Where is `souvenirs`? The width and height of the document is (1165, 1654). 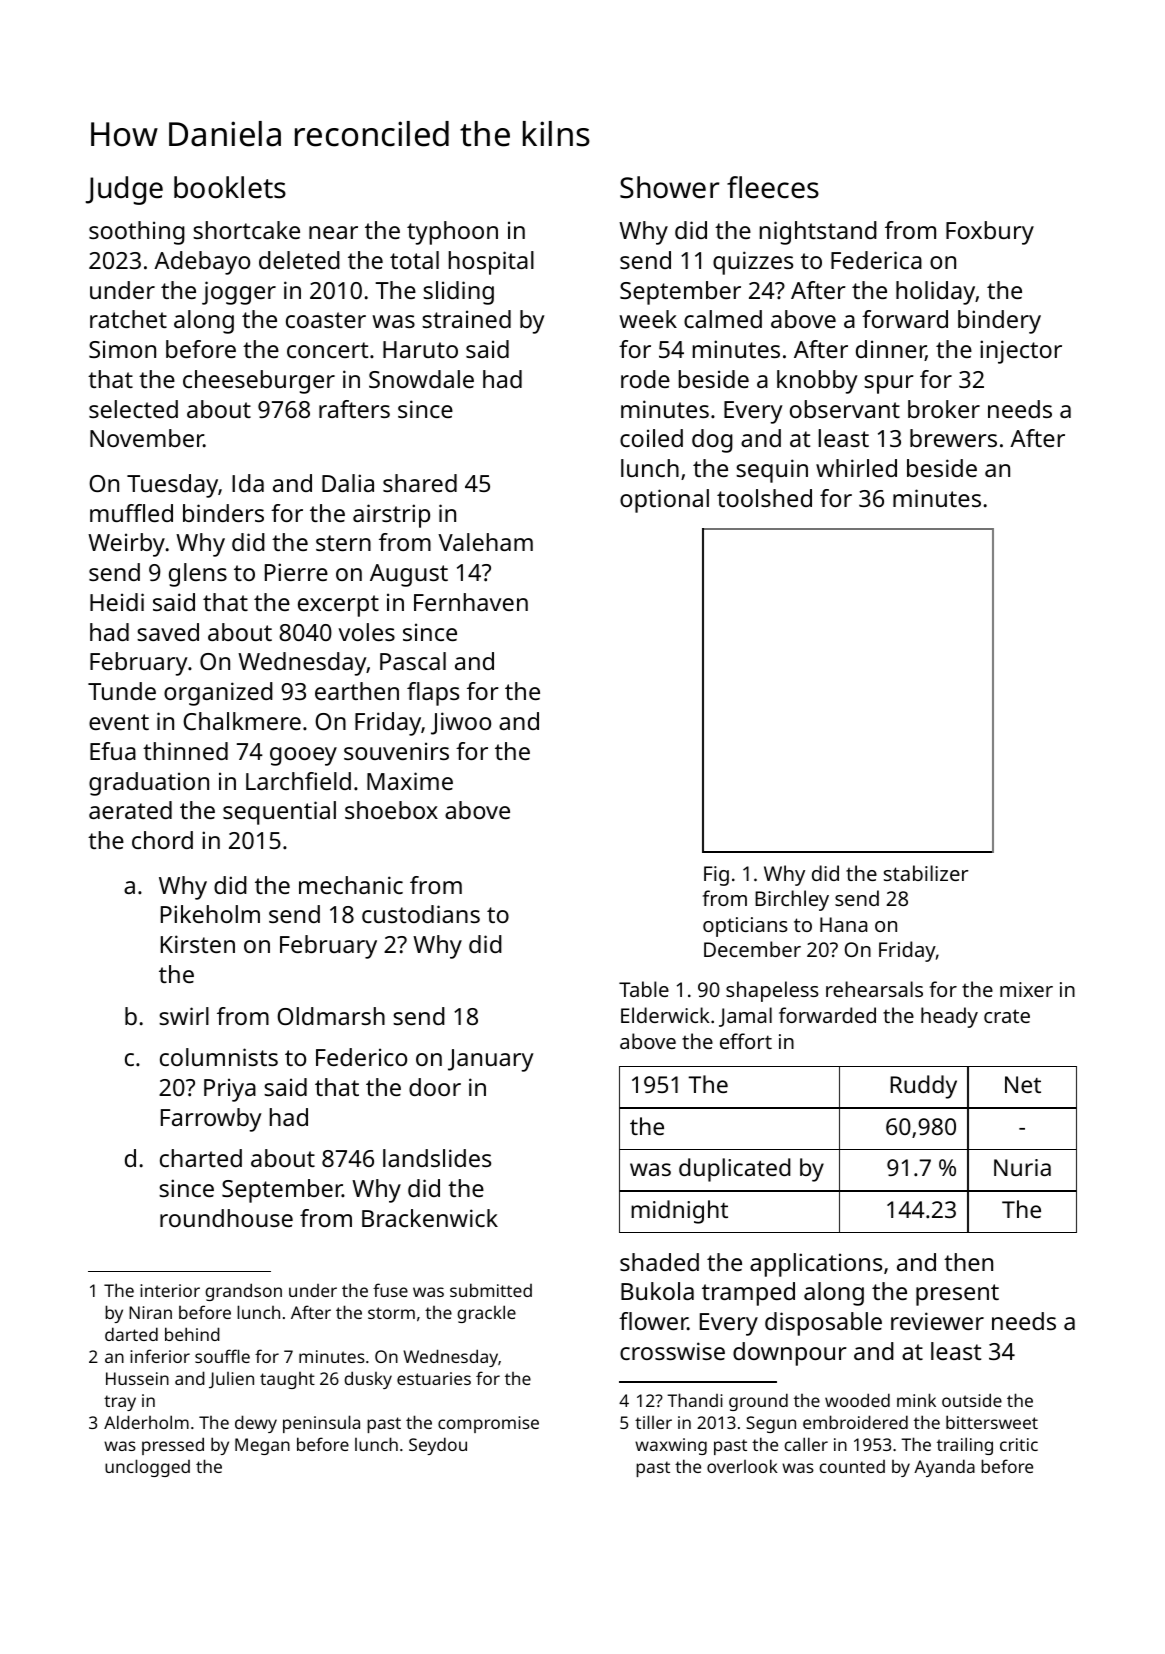 souvenirs is located at coordinates (396, 751).
